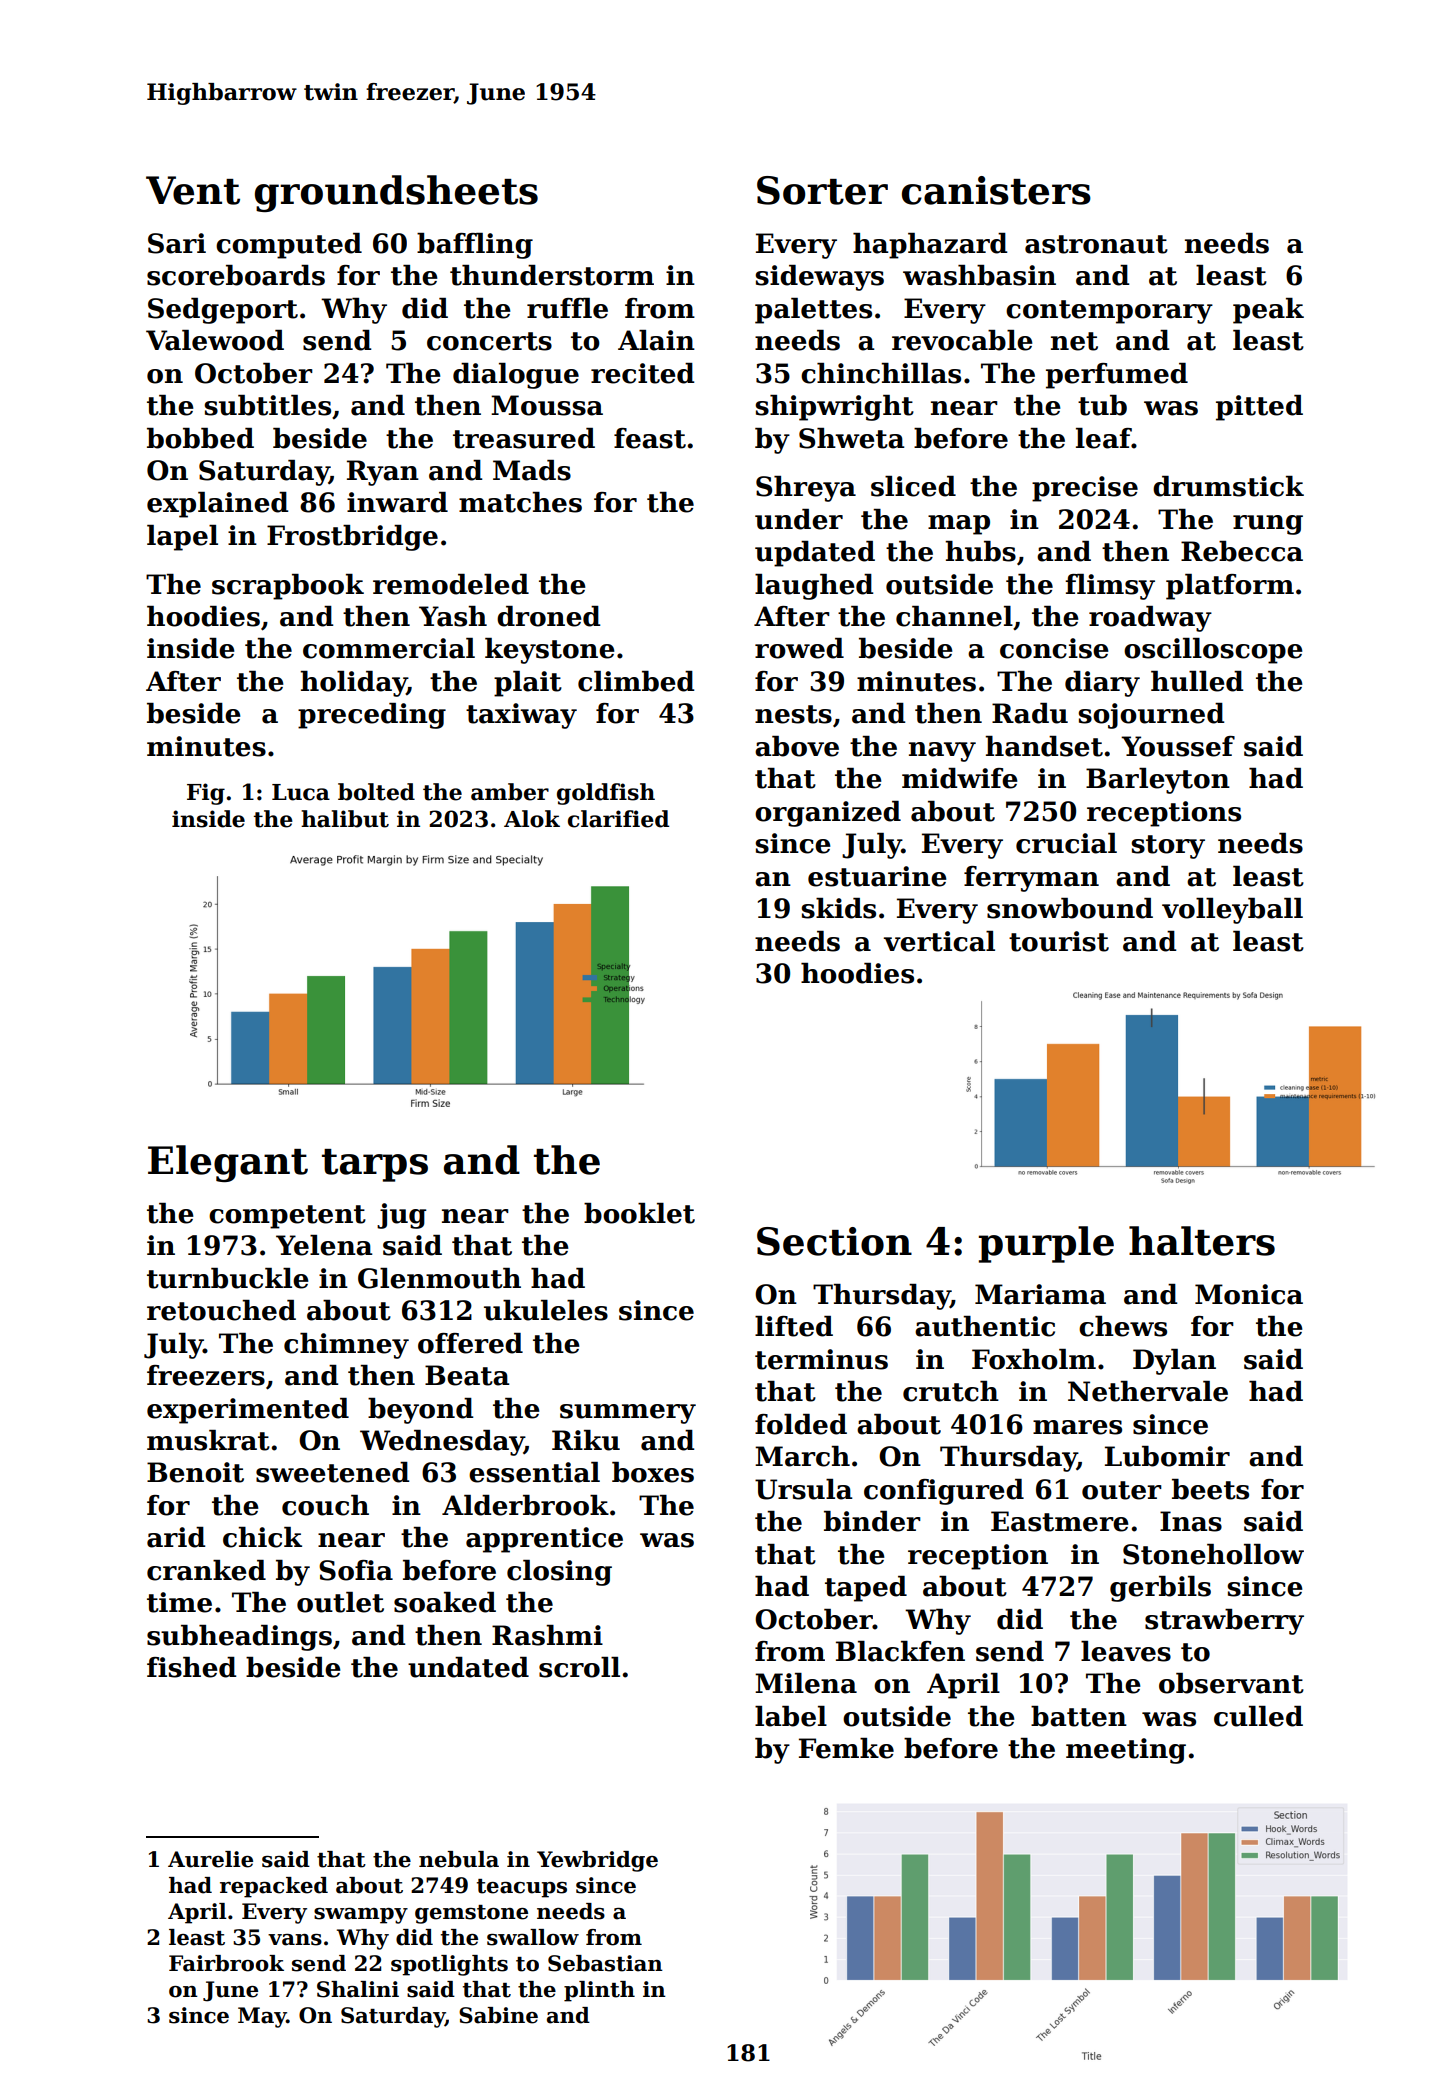 Image resolution: width=1450 pixels, height=2100 pixels. I want to click on canisters, so click(996, 190).
